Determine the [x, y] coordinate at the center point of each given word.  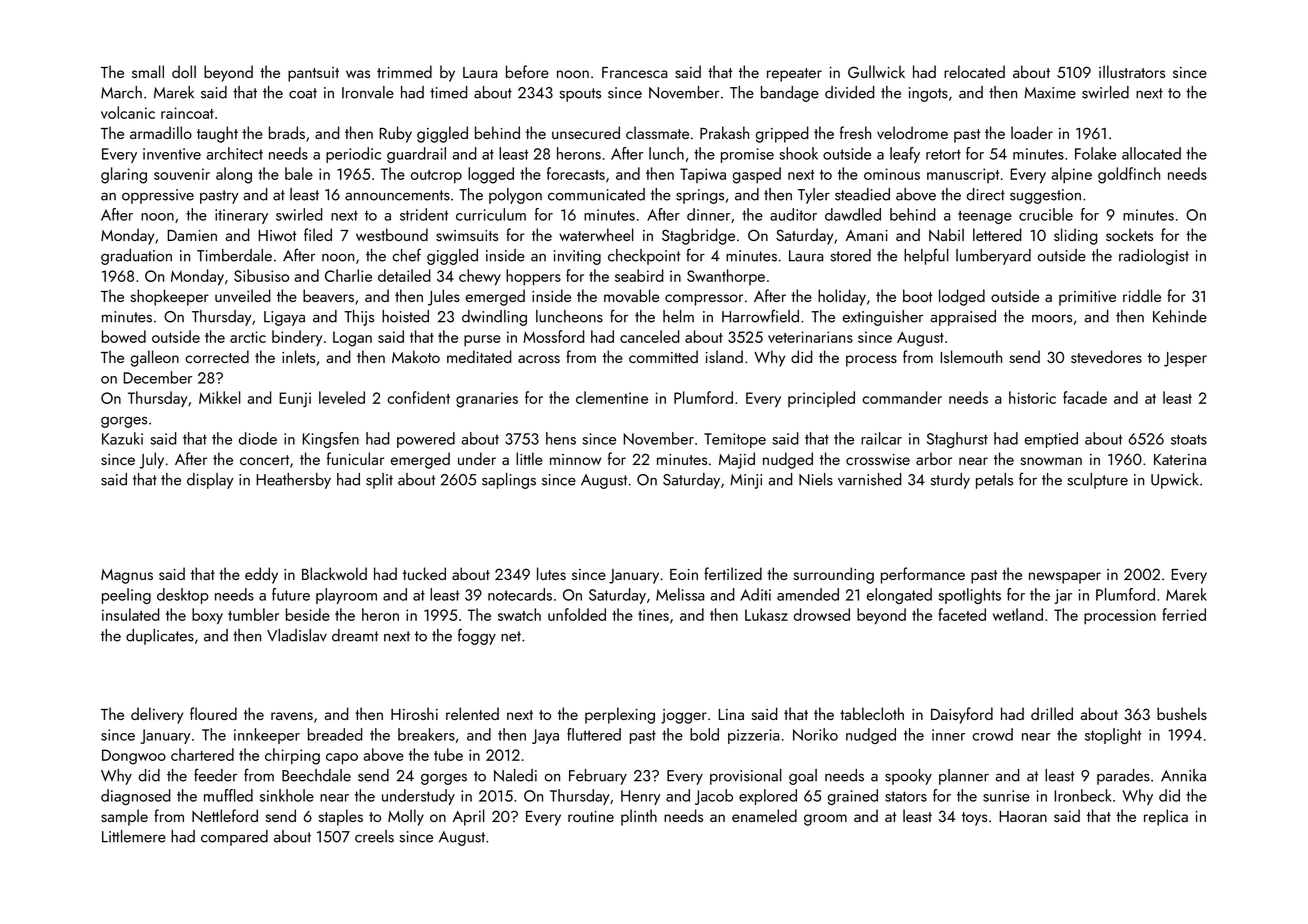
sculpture [1097, 481]
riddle [1142, 295]
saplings [509, 481]
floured [213, 713]
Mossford [554, 336]
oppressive [158, 196]
